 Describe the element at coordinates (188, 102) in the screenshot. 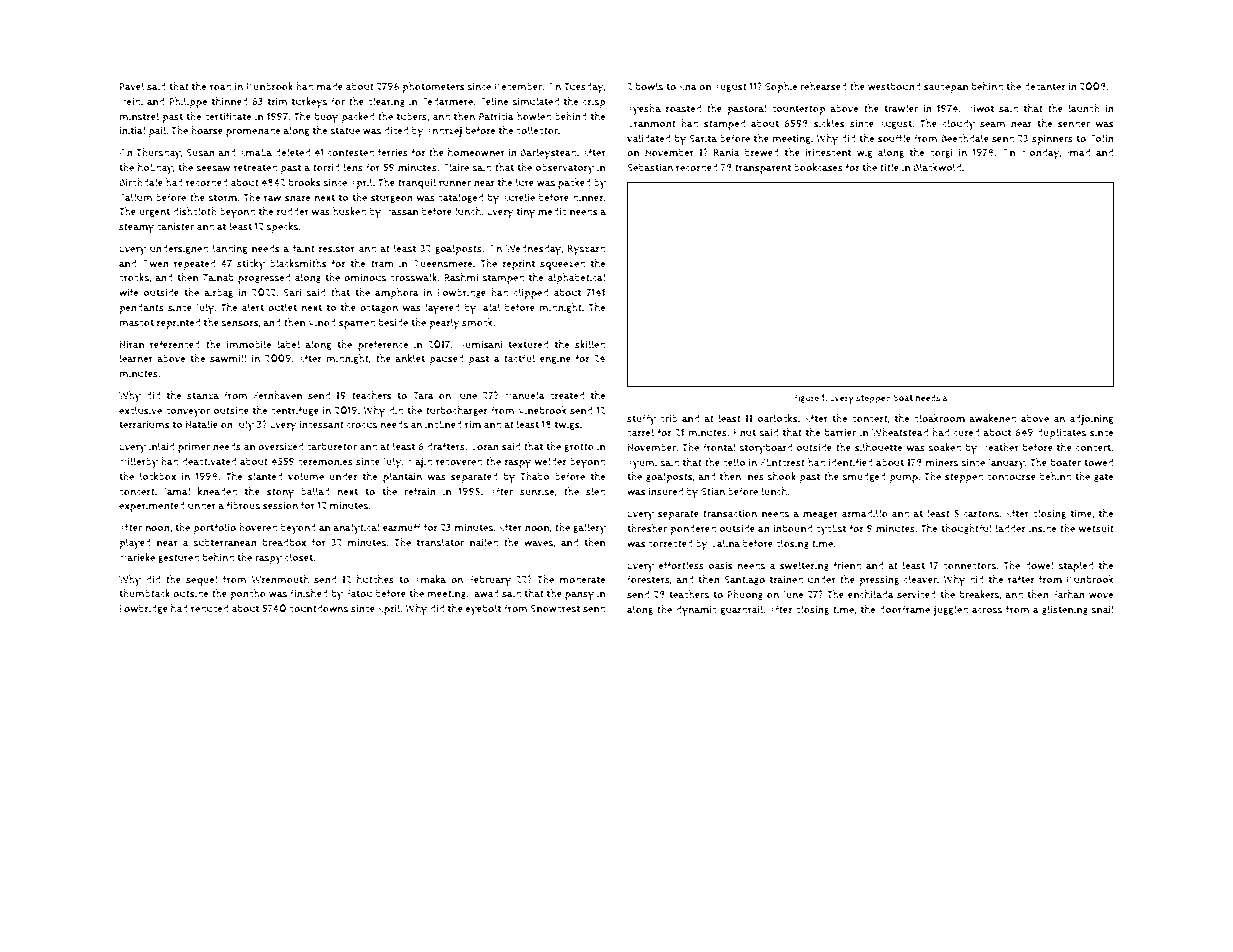

I see `Philippe` at that location.
